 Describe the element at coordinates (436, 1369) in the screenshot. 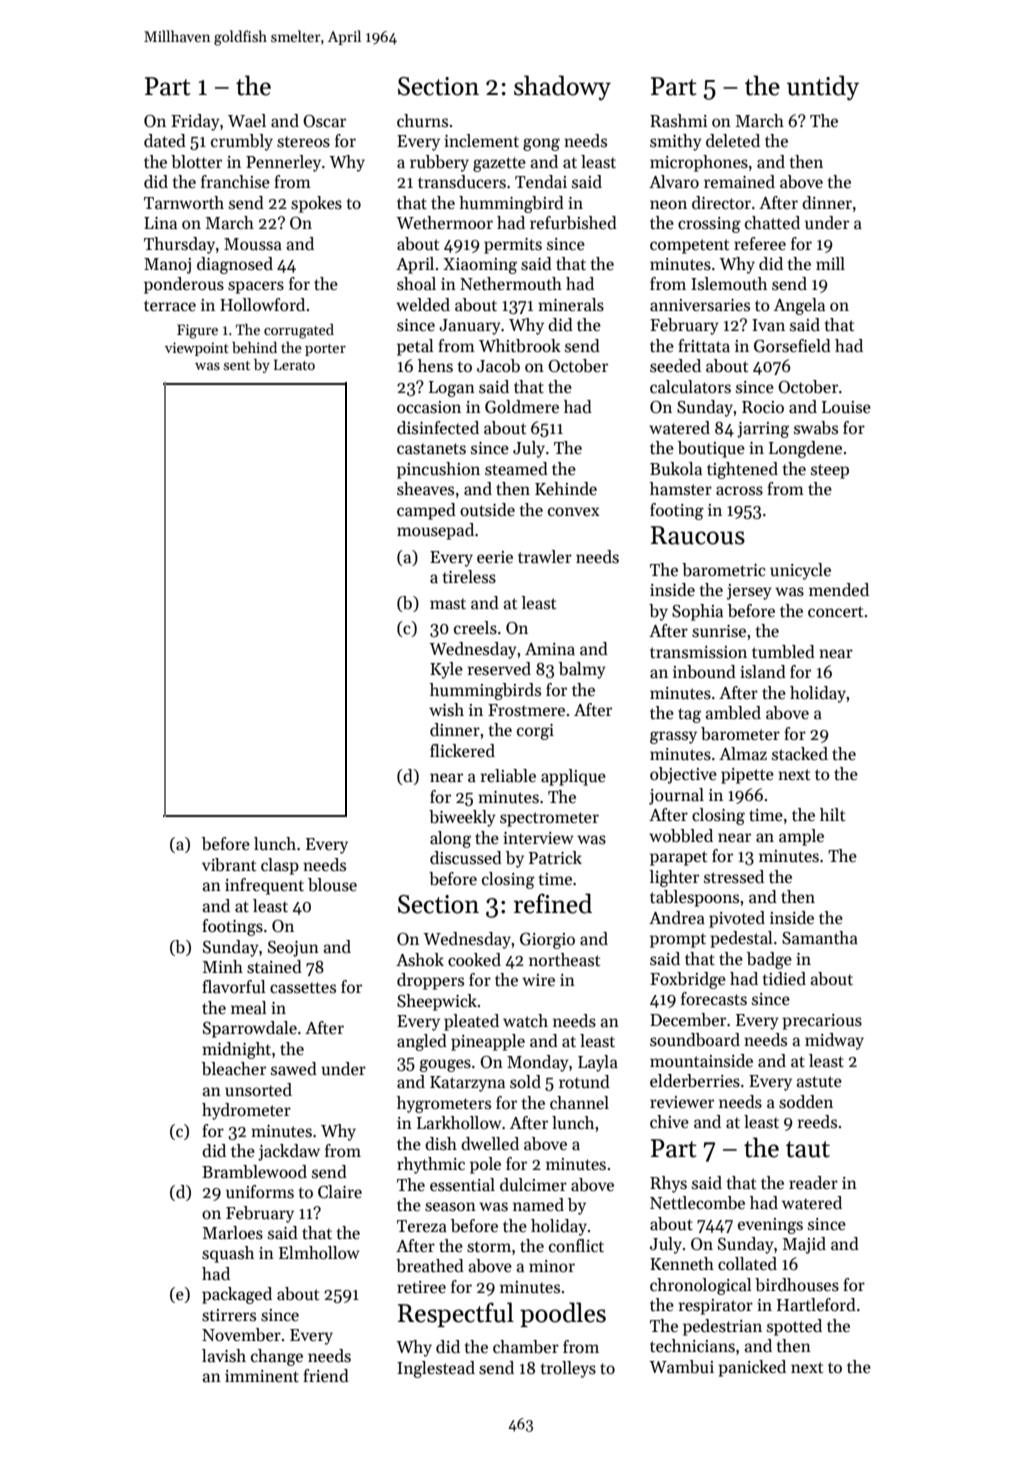

I see `Inglestead` at that location.
